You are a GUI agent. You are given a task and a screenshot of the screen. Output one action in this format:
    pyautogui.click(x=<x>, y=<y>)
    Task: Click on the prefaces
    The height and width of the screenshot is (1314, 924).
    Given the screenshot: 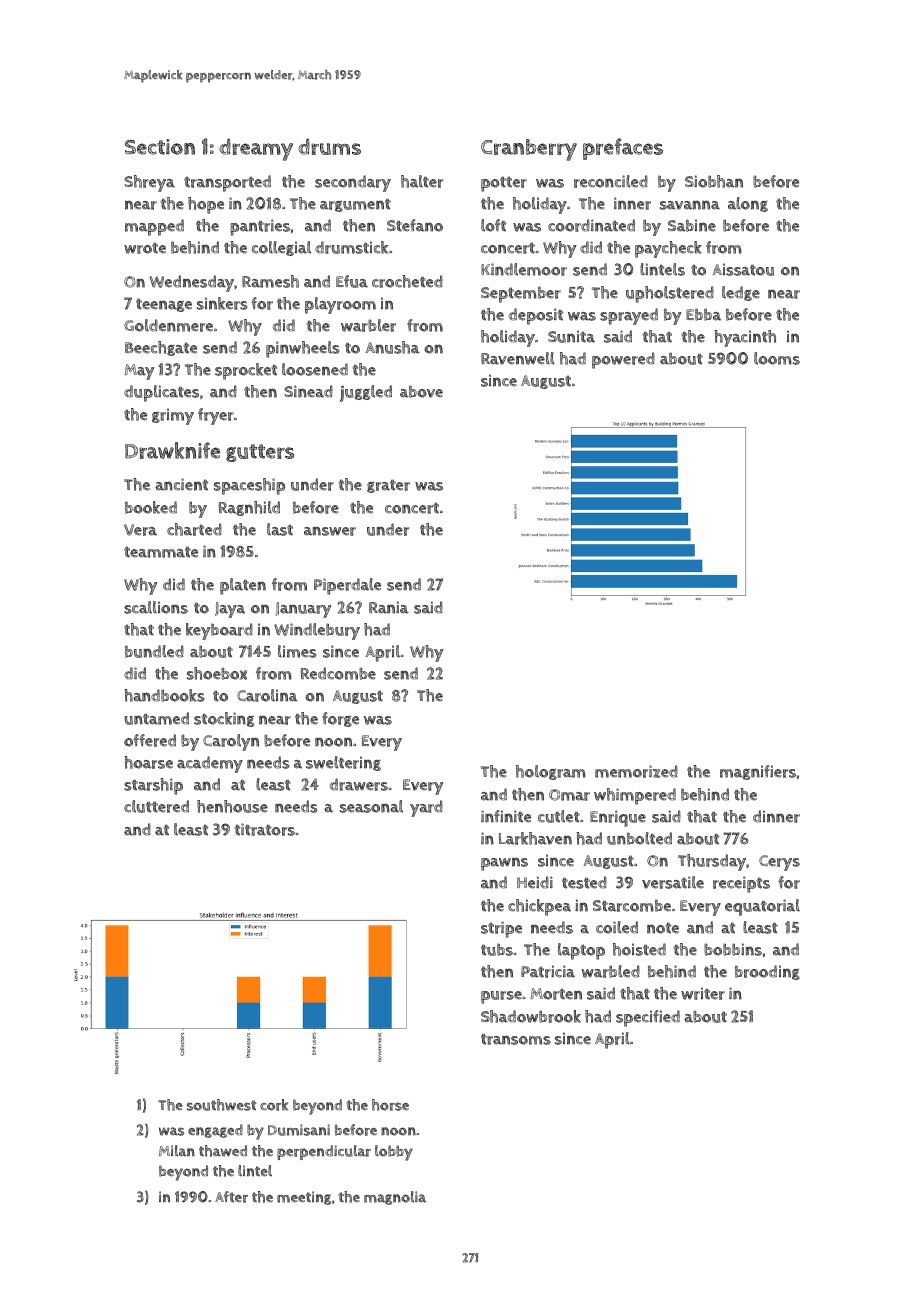 What is the action you would take?
    pyautogui.click(x=623, y=149)
